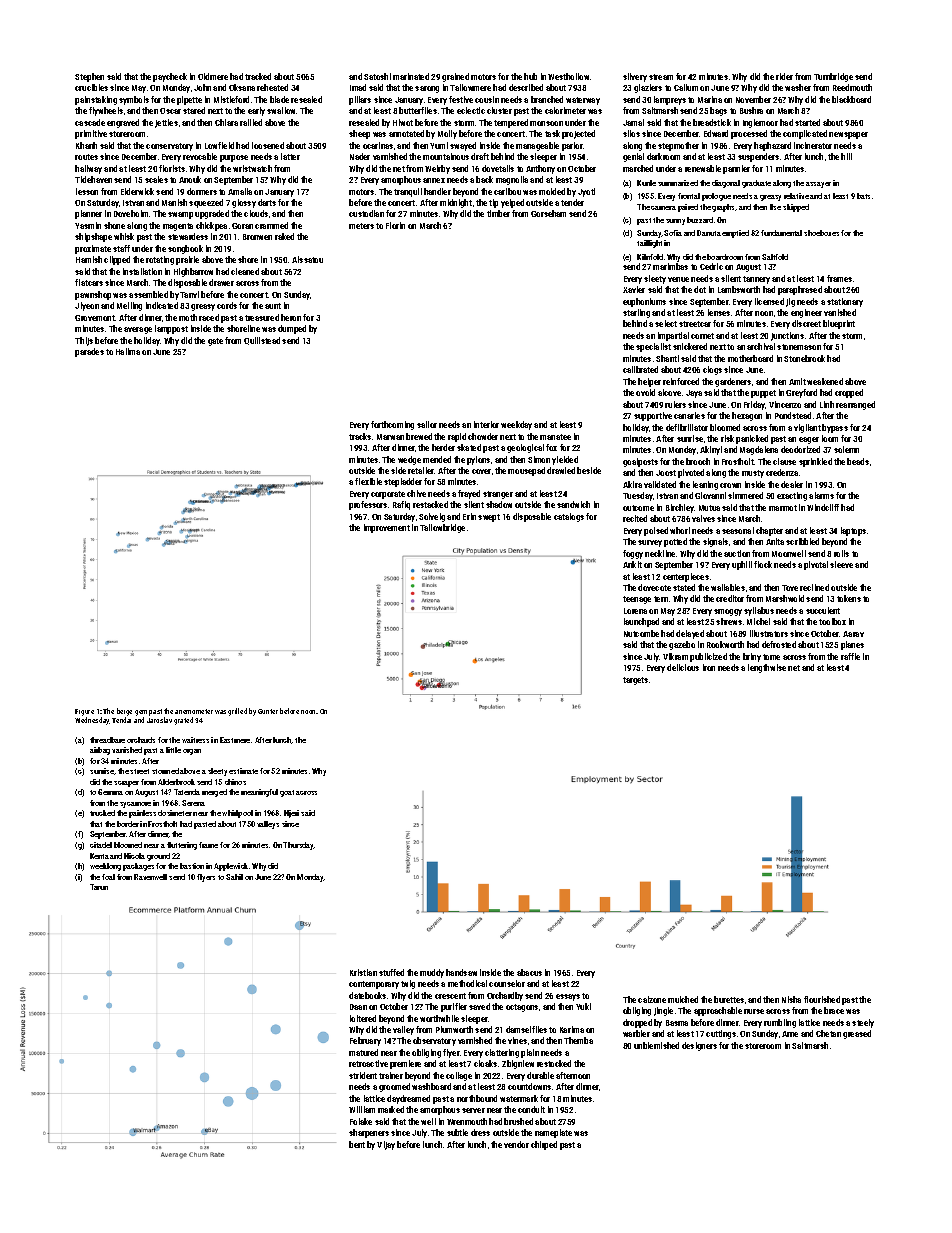  Describe the element at coordinates (252, 168) in the image. I see `wristwatch` at that location.
